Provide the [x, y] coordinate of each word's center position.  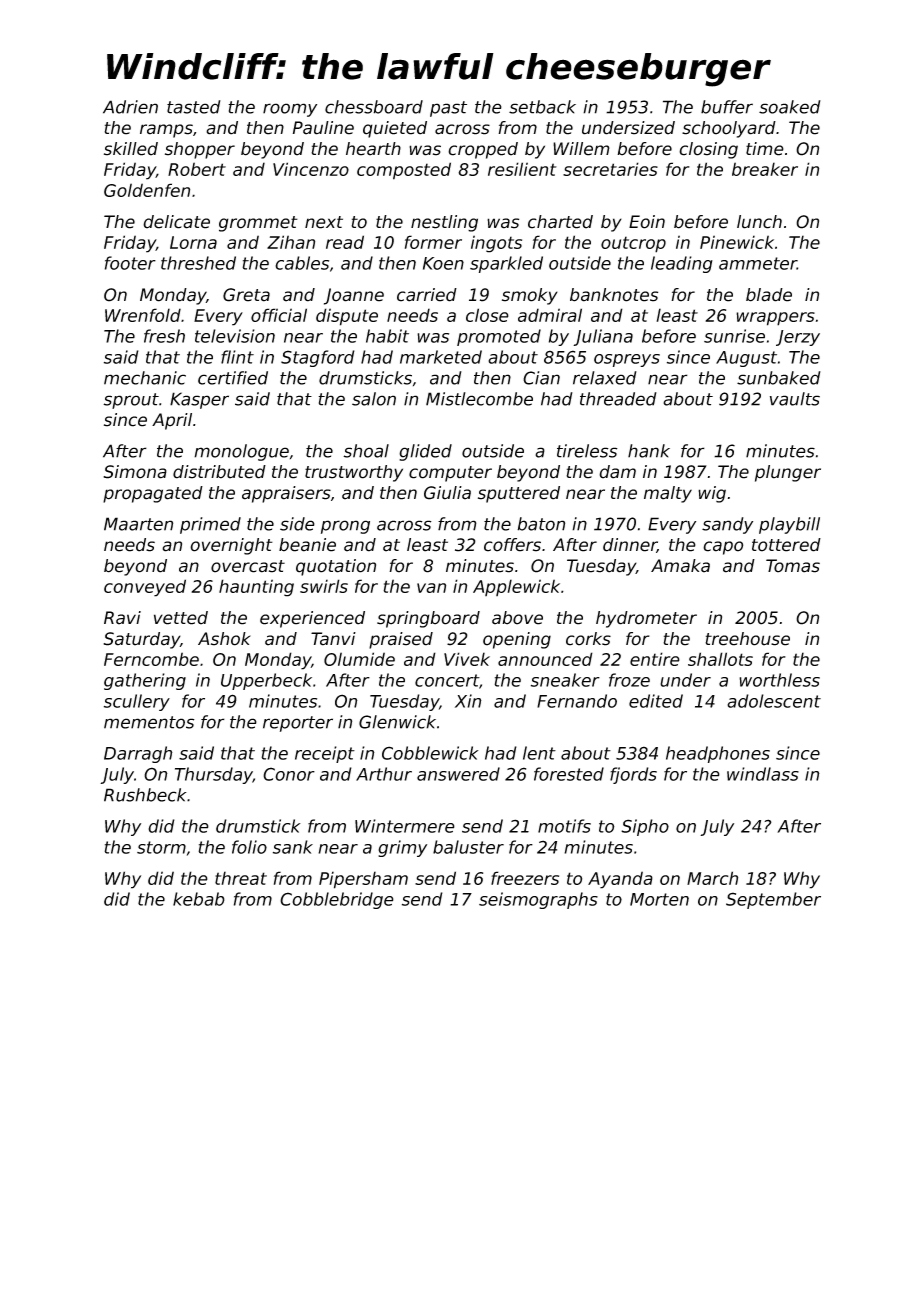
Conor [289, 774]
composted [404, 171]
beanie [307, 545]
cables [302, 263]
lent [539, 753]
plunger [788, 473]
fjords [633, 775]
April [172, 421]
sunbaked [779, 378]
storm [161, 847]
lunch [759, 222]
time [765, 149]
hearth [373, 149]
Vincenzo [311, 169]
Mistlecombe [479, 399]
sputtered [519, 494]
